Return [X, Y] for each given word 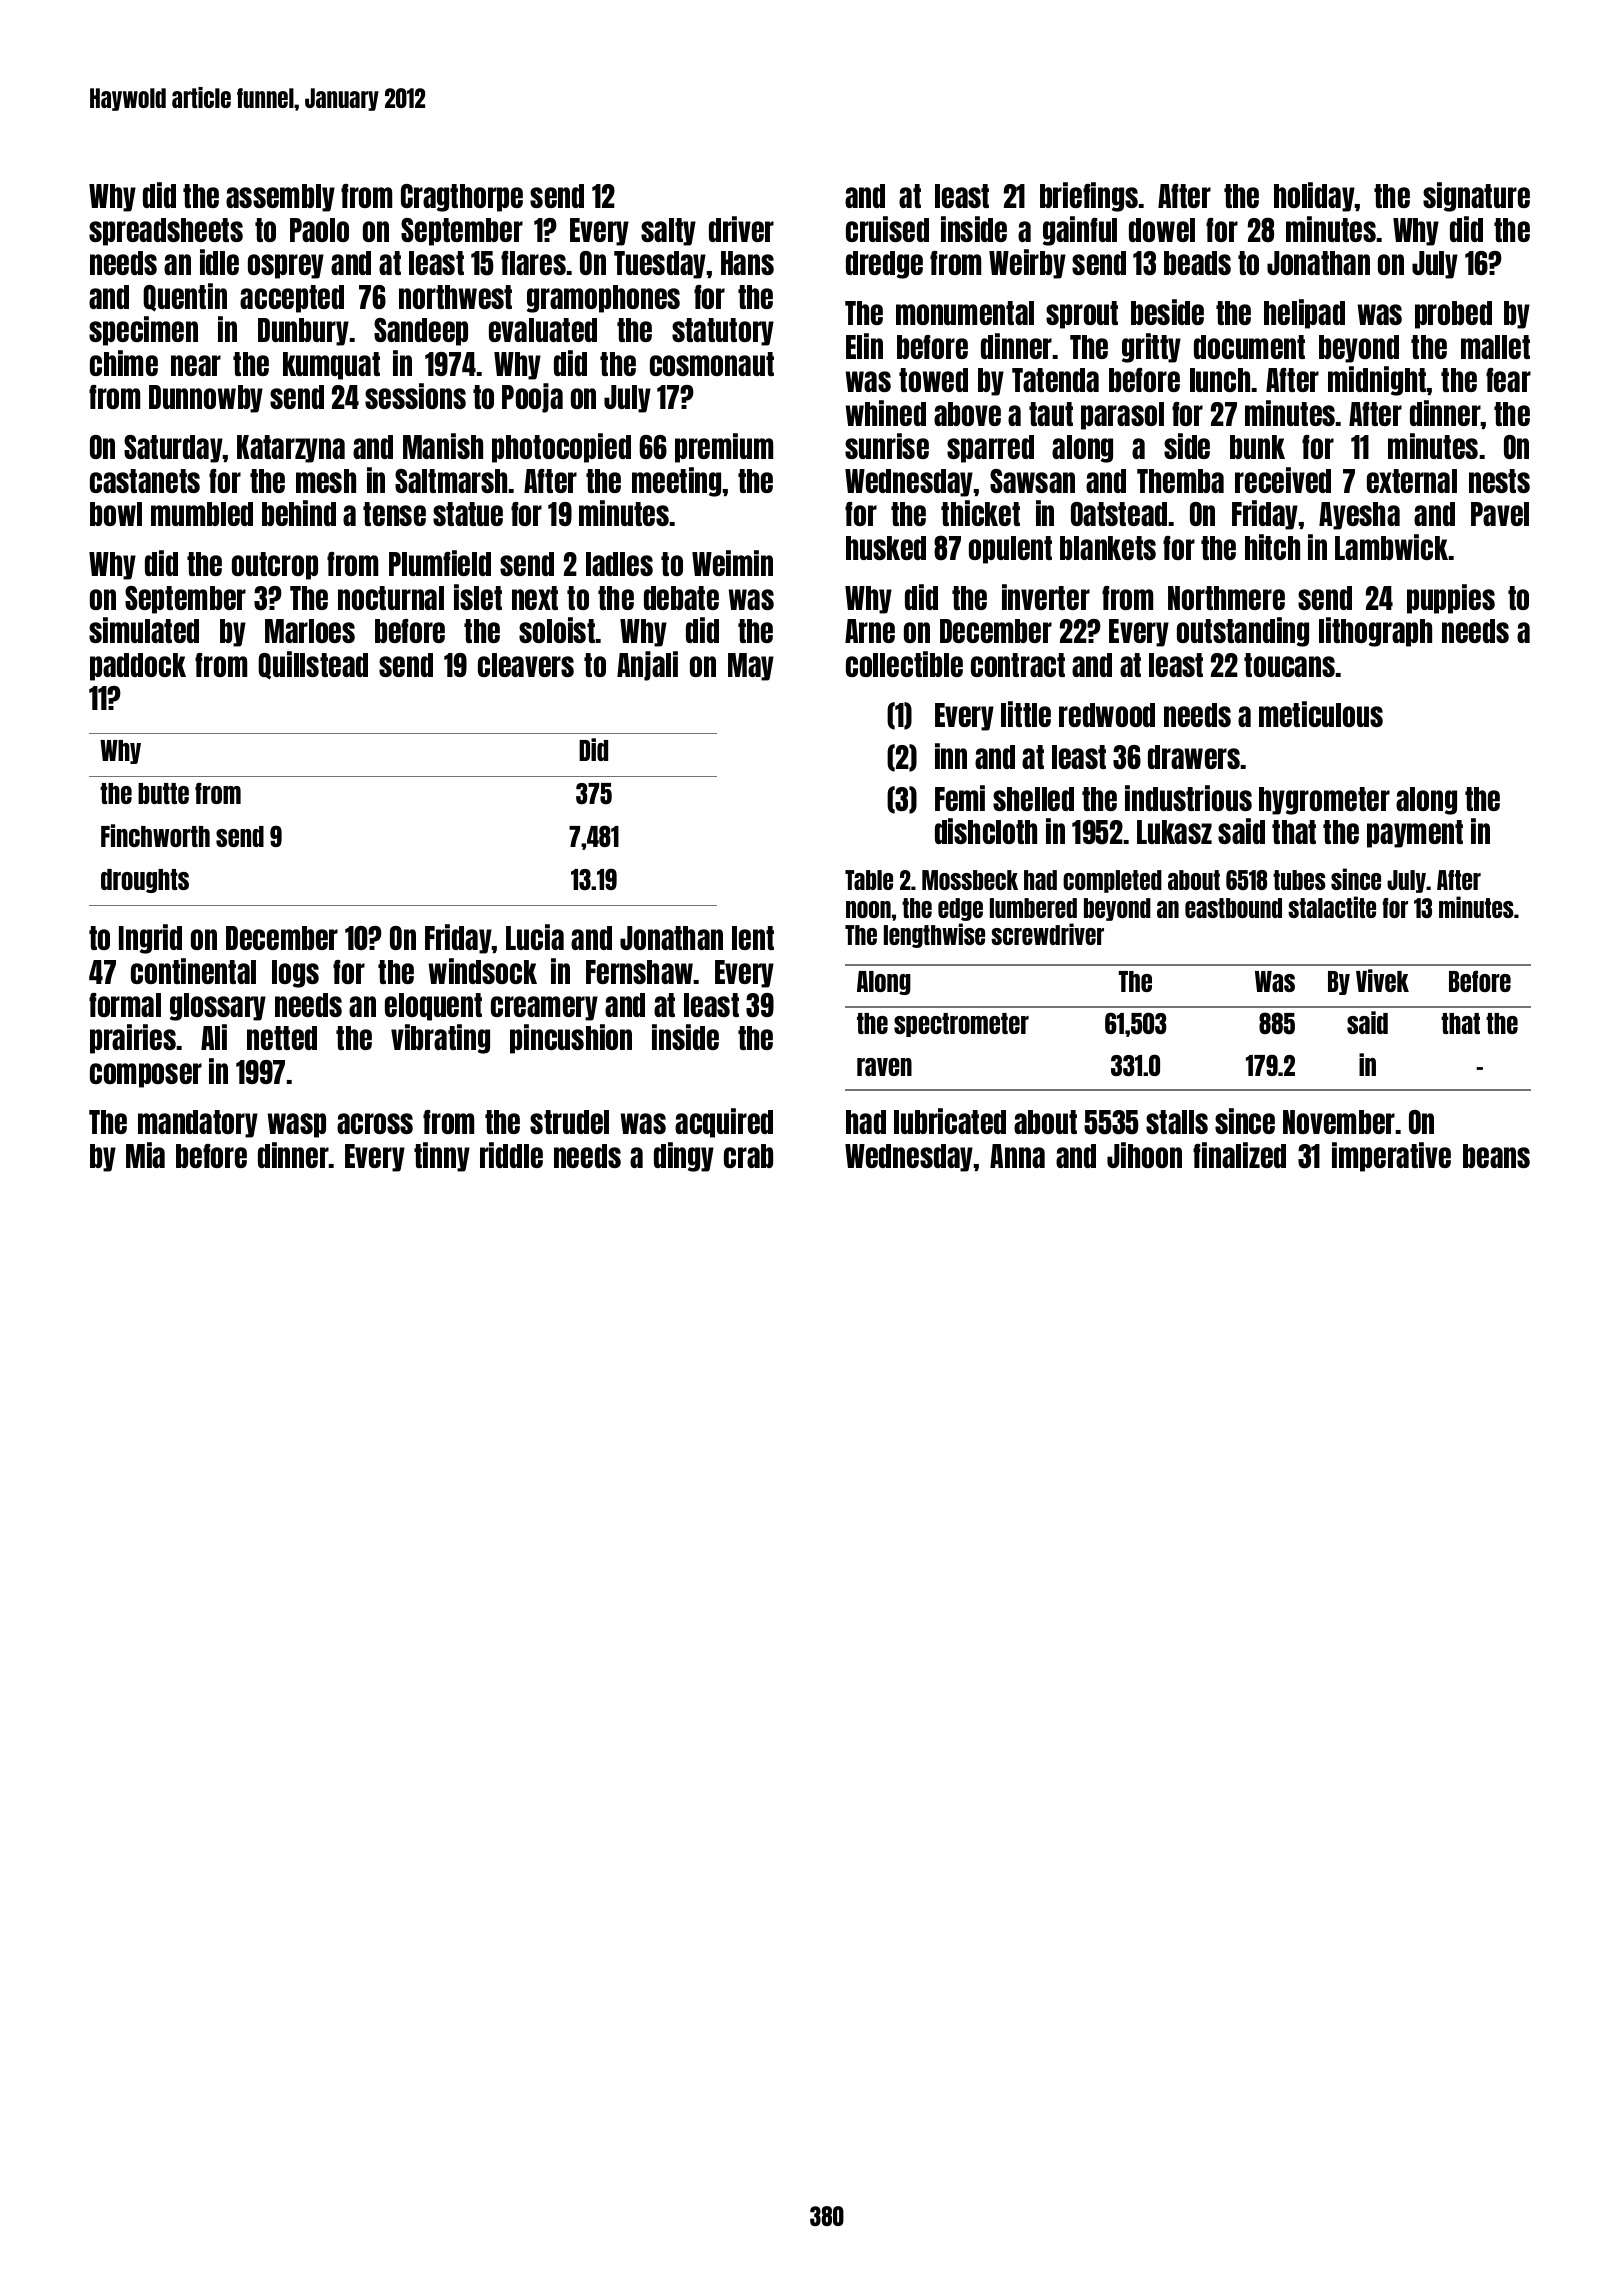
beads [1197, 263]
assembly [280, 198]
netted [282, 1038]
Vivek [1382, 980]
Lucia [535, 937]
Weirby [1027, 264]
